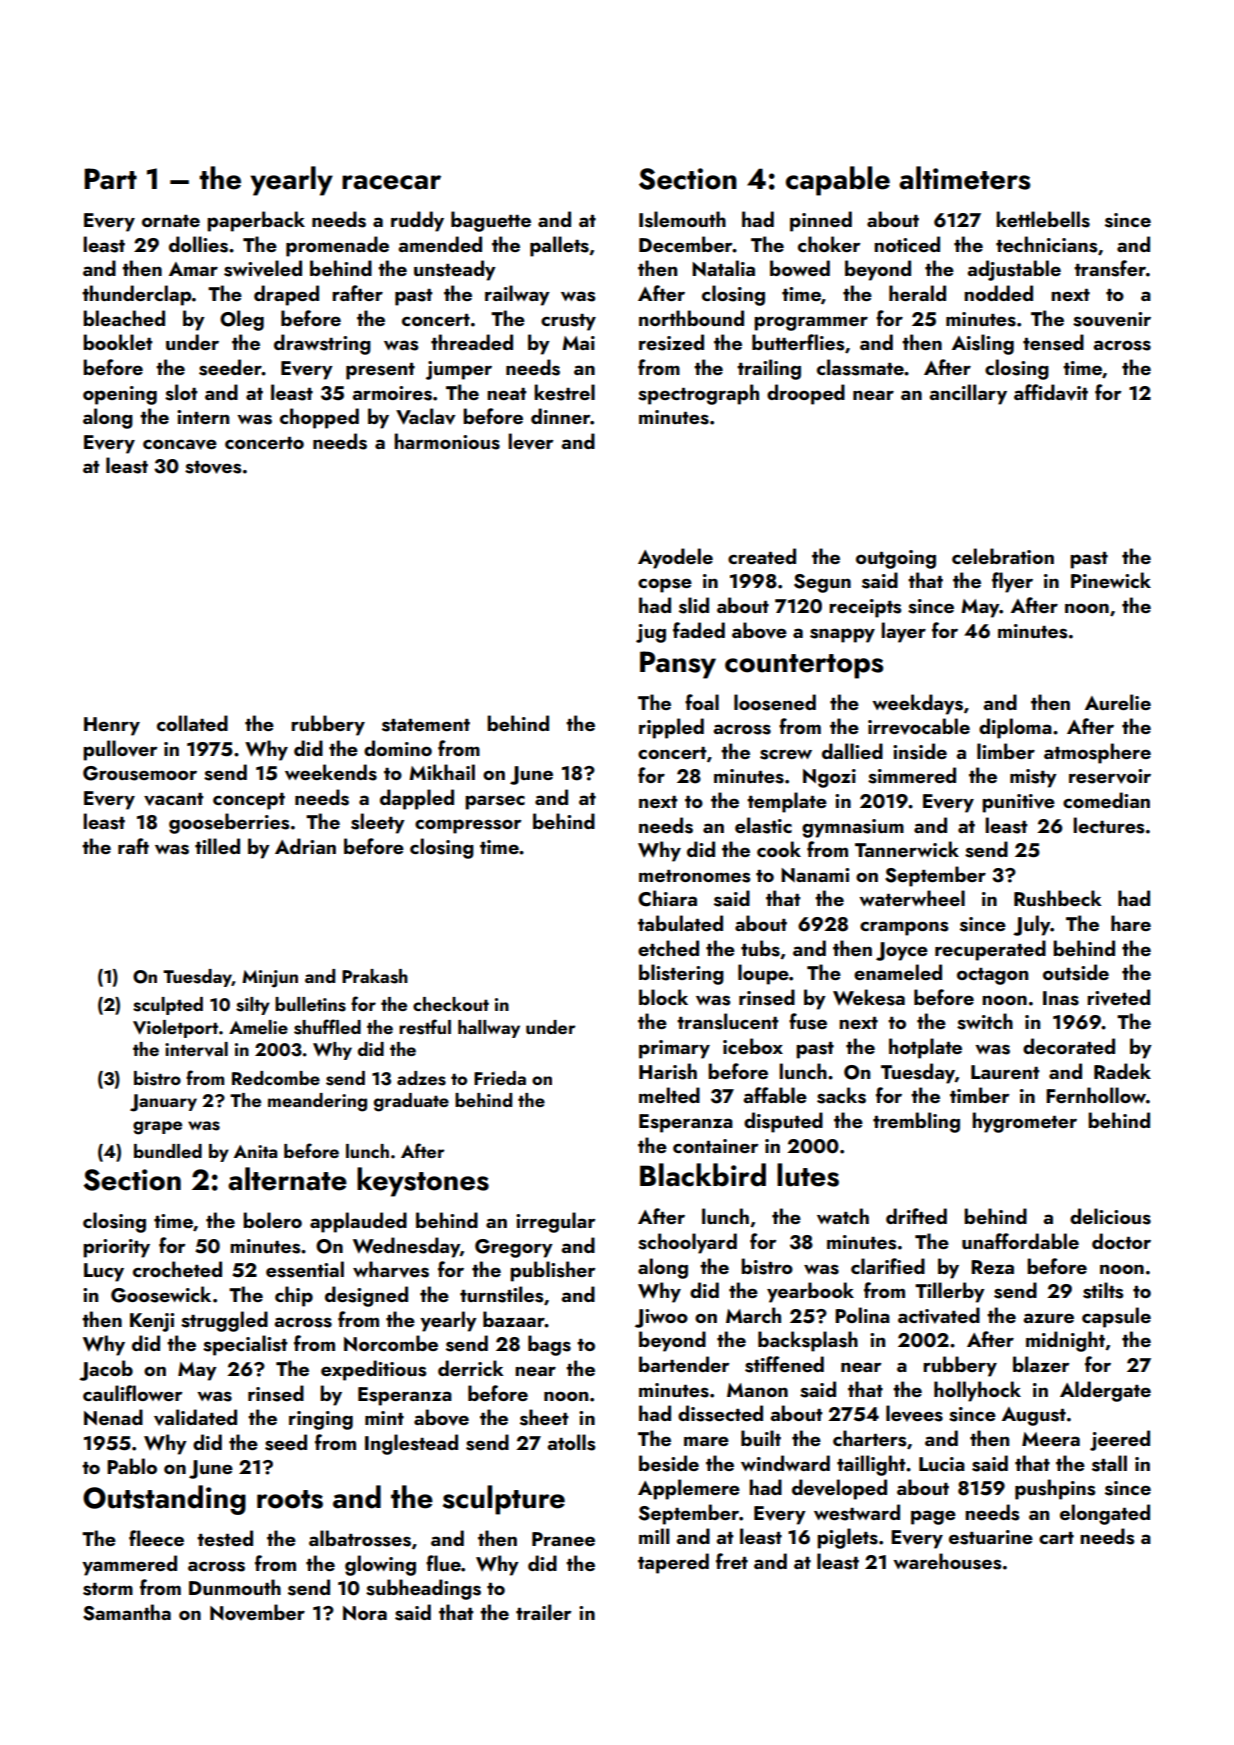 The width and height of the screenshot is (1234, 1745). What do you see at coordinates (426, 725) in the screenshot?
I see `statement` at bounding box center [426, 725].
